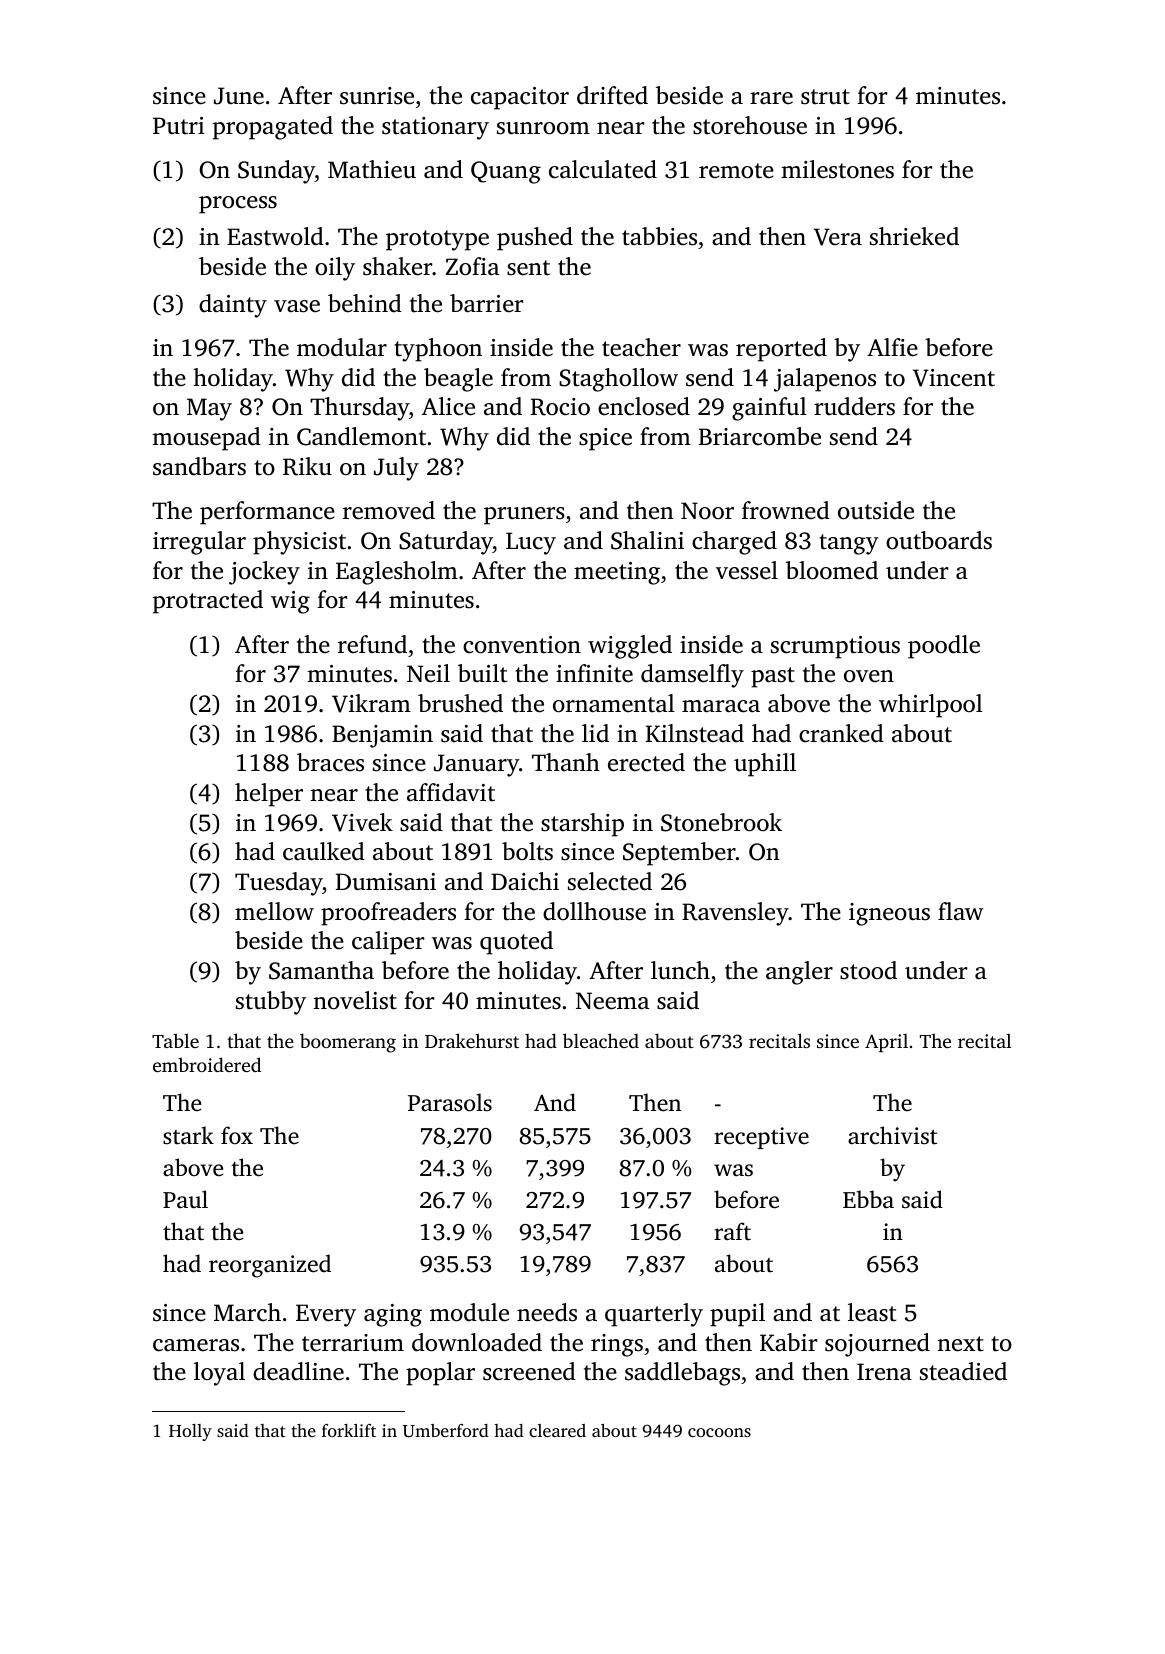 Image resolution: width=1165 pixels, height=1654 pixels. What do you see at coordinates (719, 1432) in the image?
I see `cocoons` at bounding box center [719, 1432].
